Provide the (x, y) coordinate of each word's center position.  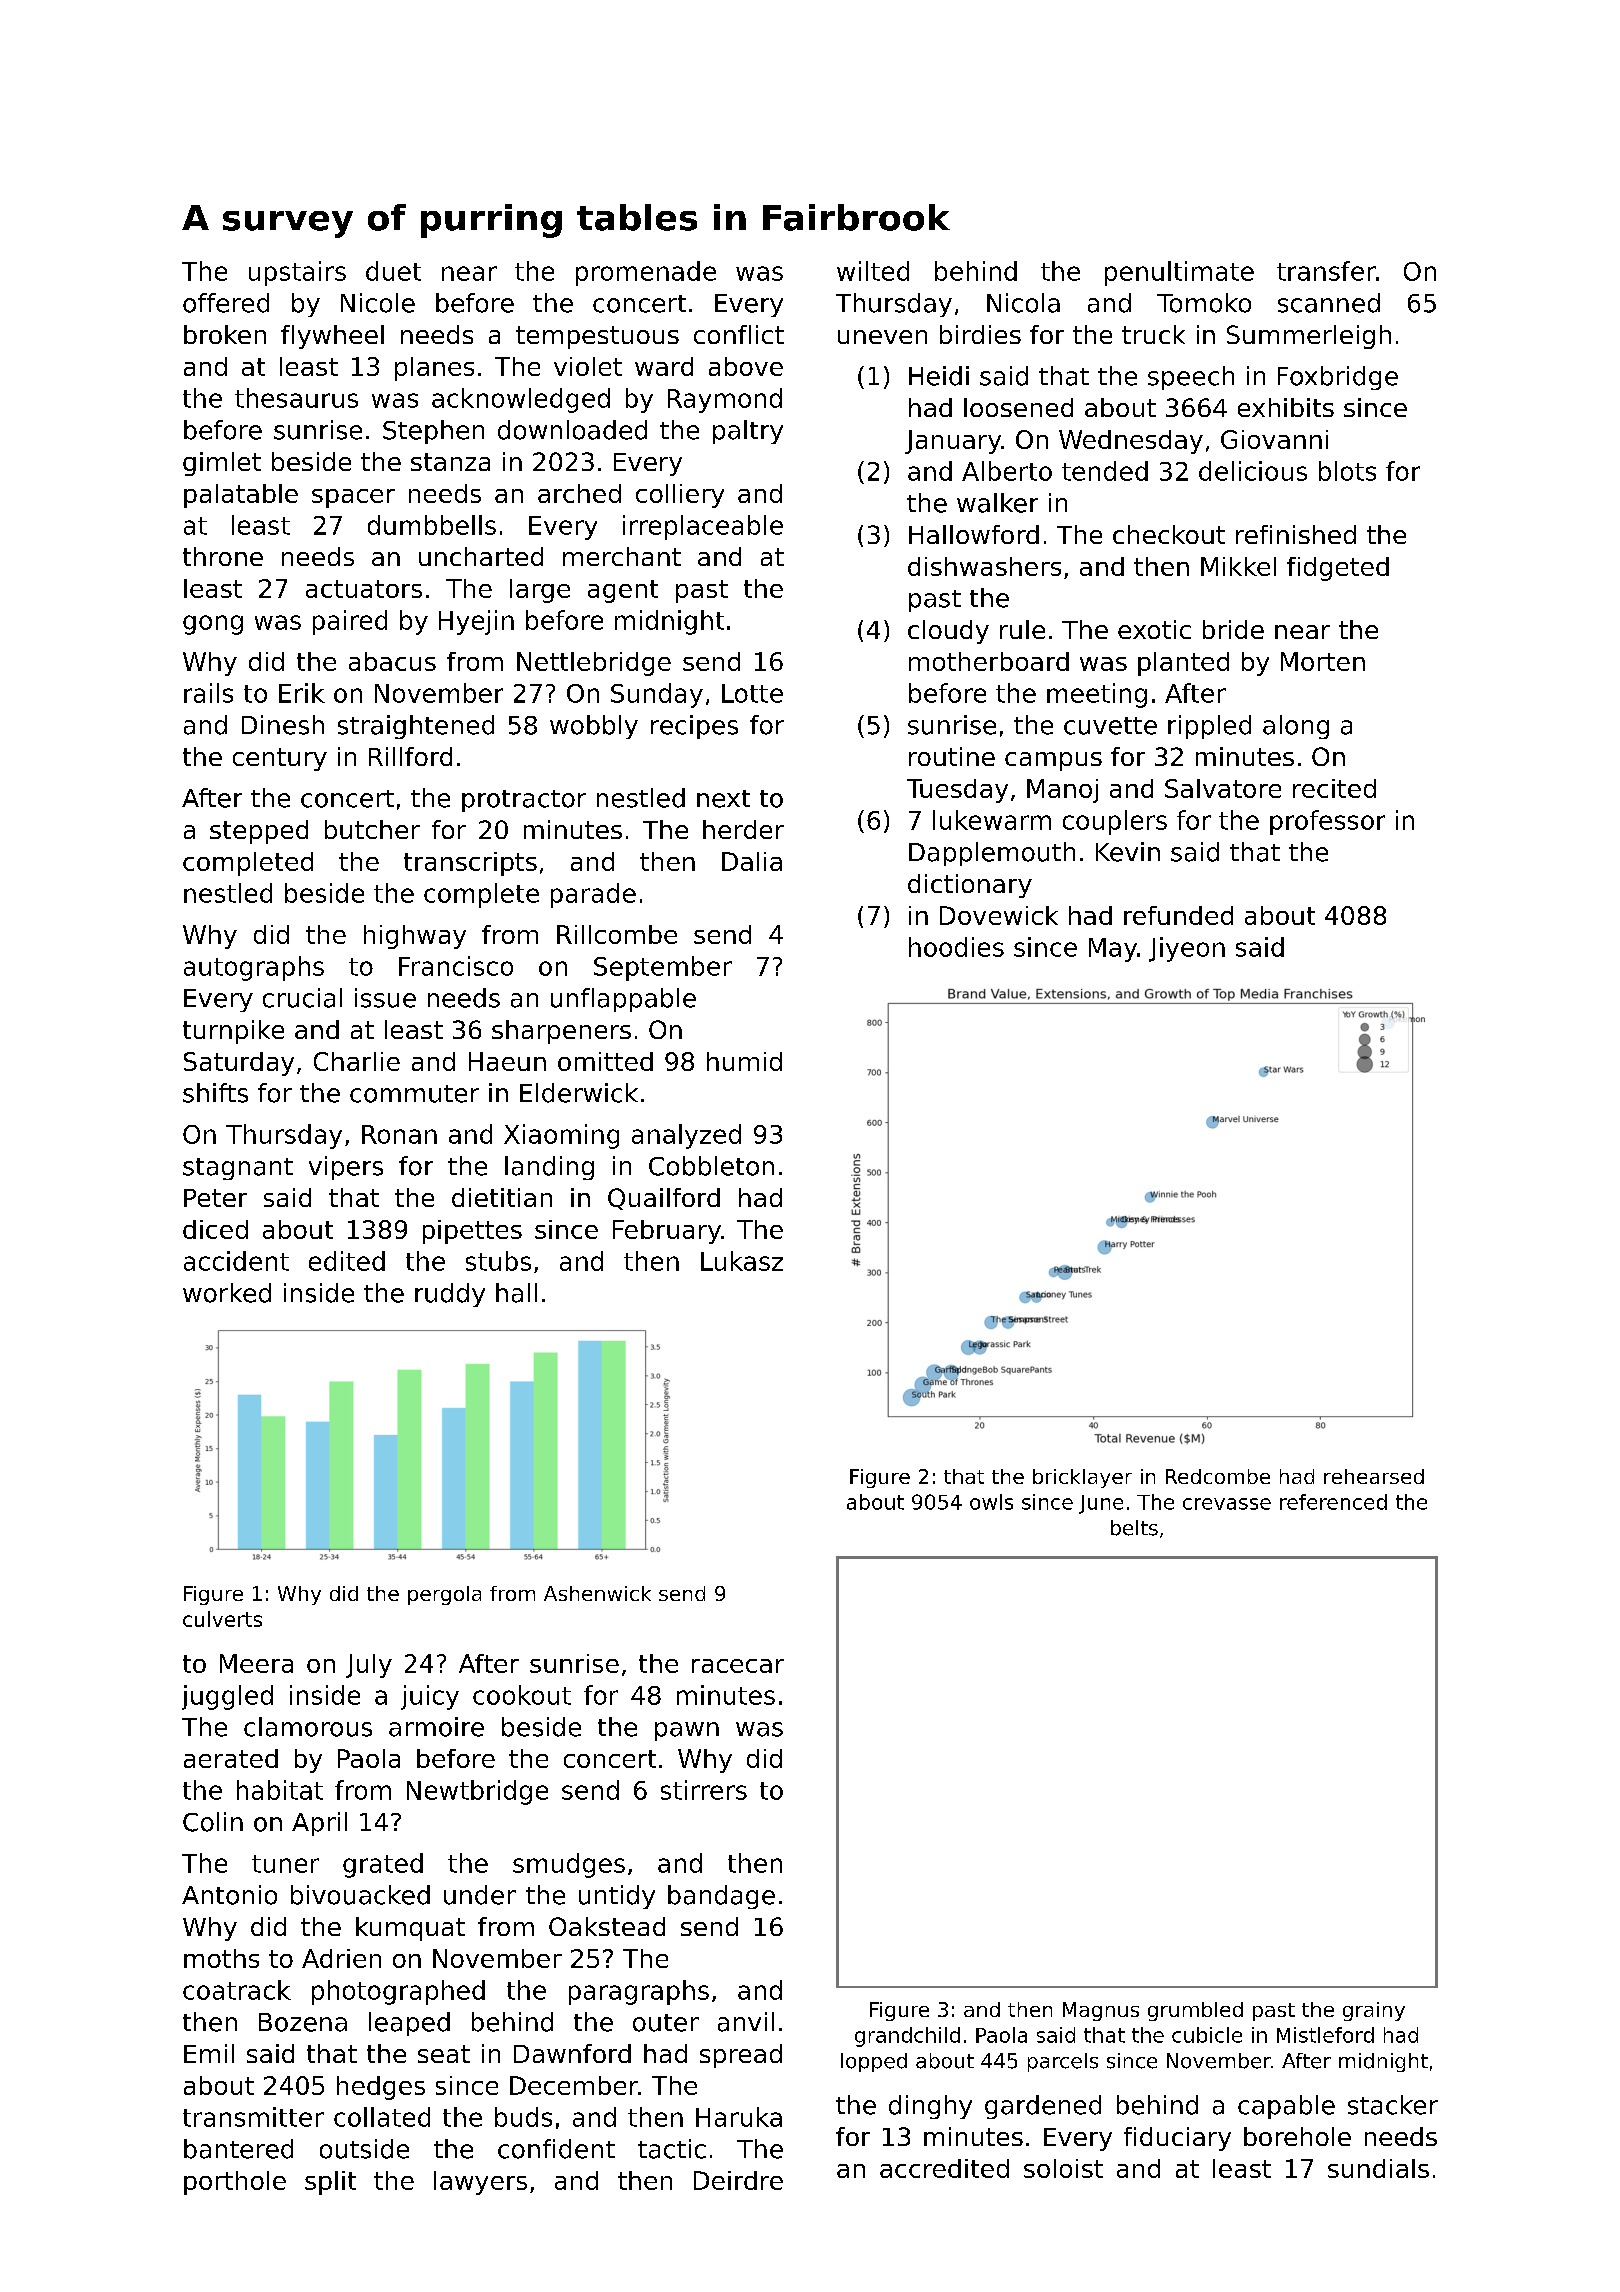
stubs (498, 1261)
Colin (213, 1822)
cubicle (1207, 2035)
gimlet (222, 464)
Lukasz (742, 1261)
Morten (1323, 661)
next (723, 799)
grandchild (907, 2037)
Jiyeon (1187, 949)
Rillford (410, 756)
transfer (1326, 271)
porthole (235, 2183)
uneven (882, 337)
